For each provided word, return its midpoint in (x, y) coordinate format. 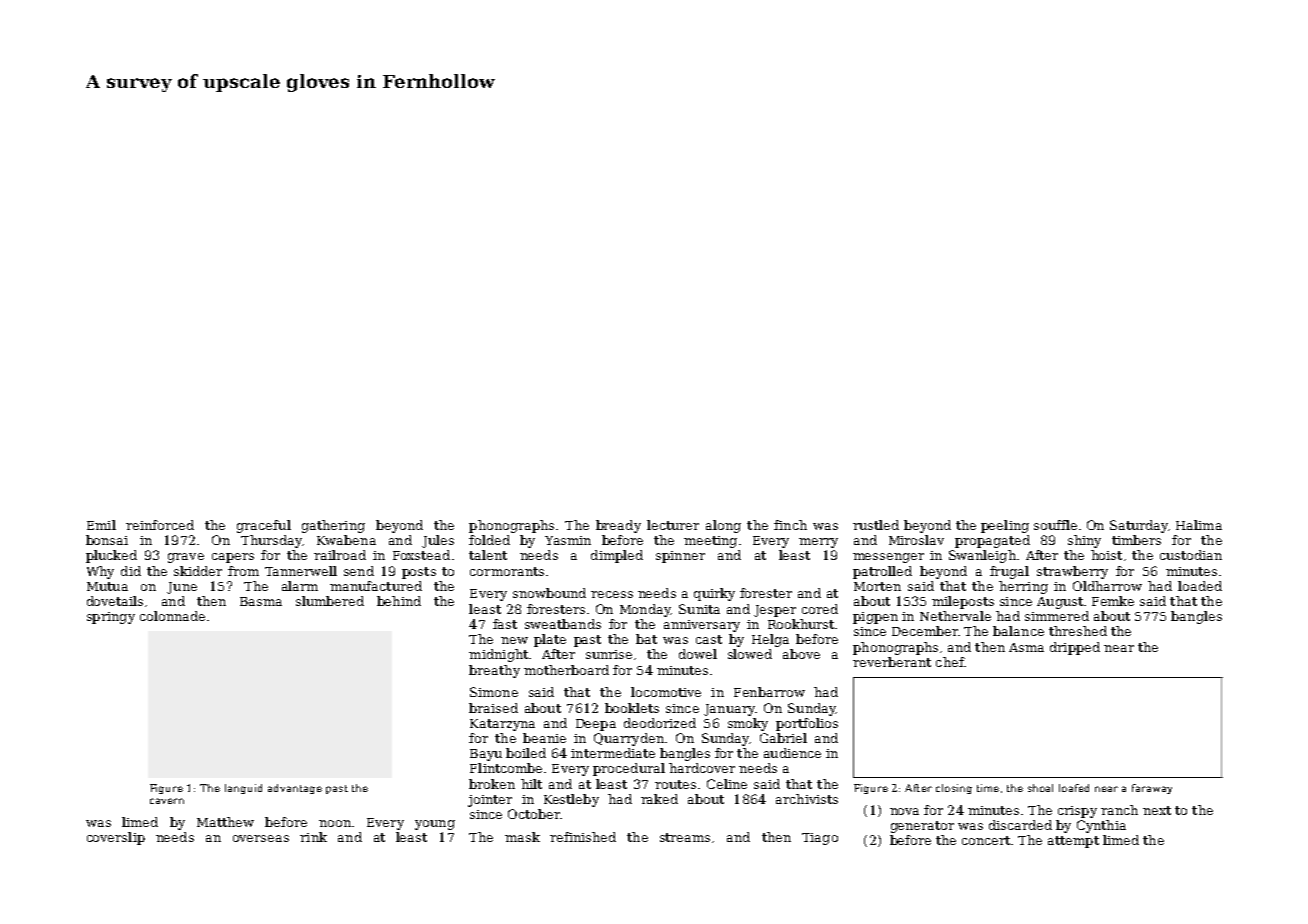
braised (493, 708)
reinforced (160, 525)
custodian (1191, 555)
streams (685, 837)
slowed (750, 654)
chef (950, 662)
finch (790, 525)
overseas (261, 838)
